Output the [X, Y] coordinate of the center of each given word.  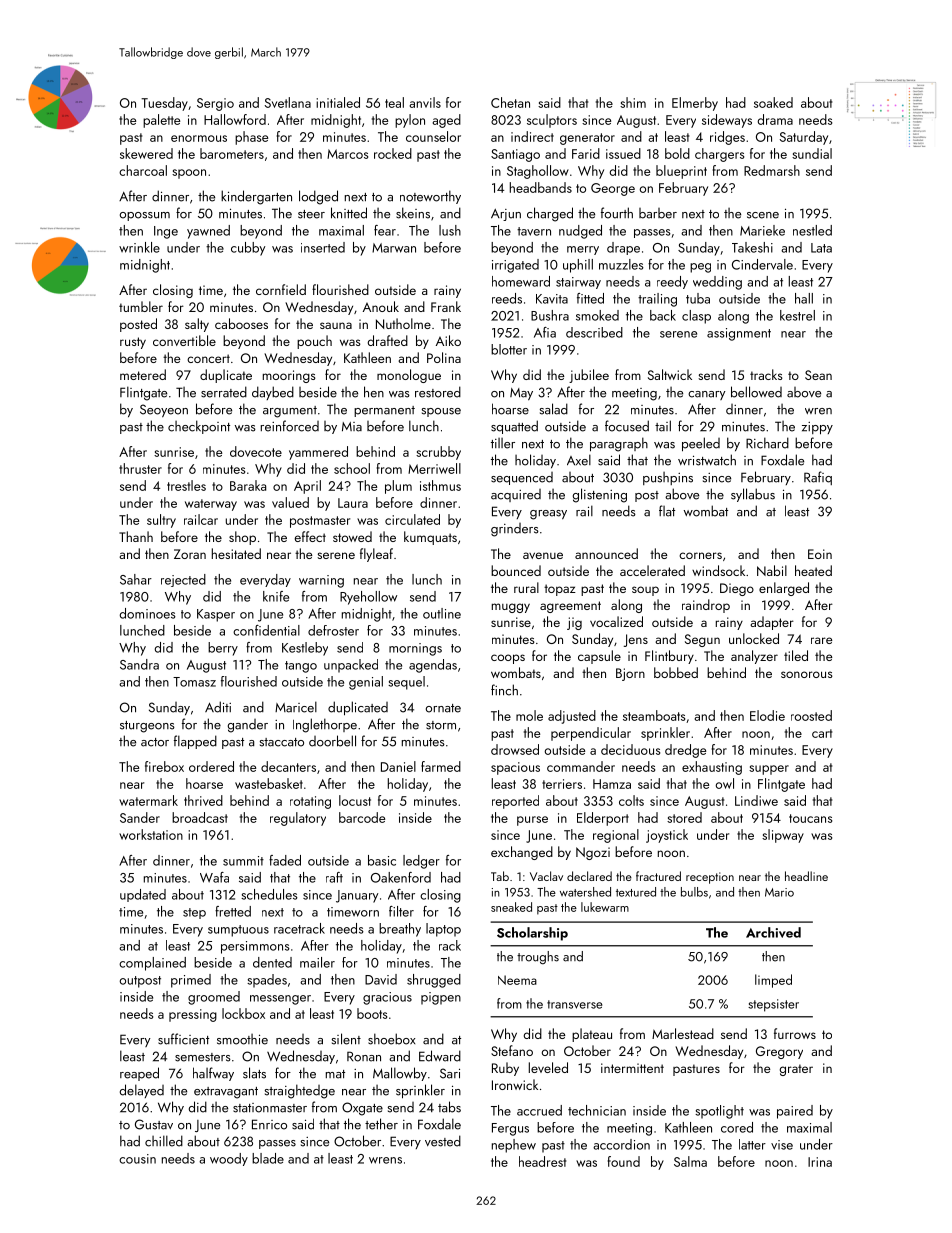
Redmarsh [772, 170]
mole [529, 715]
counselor [433, 136]
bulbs [694, 892]
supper [769, 770]
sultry [161, 521]
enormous [199, 138]
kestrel [797, 315]
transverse [574, 1004]
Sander [140, 817]
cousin [137, 1159]
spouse [441, 412]
